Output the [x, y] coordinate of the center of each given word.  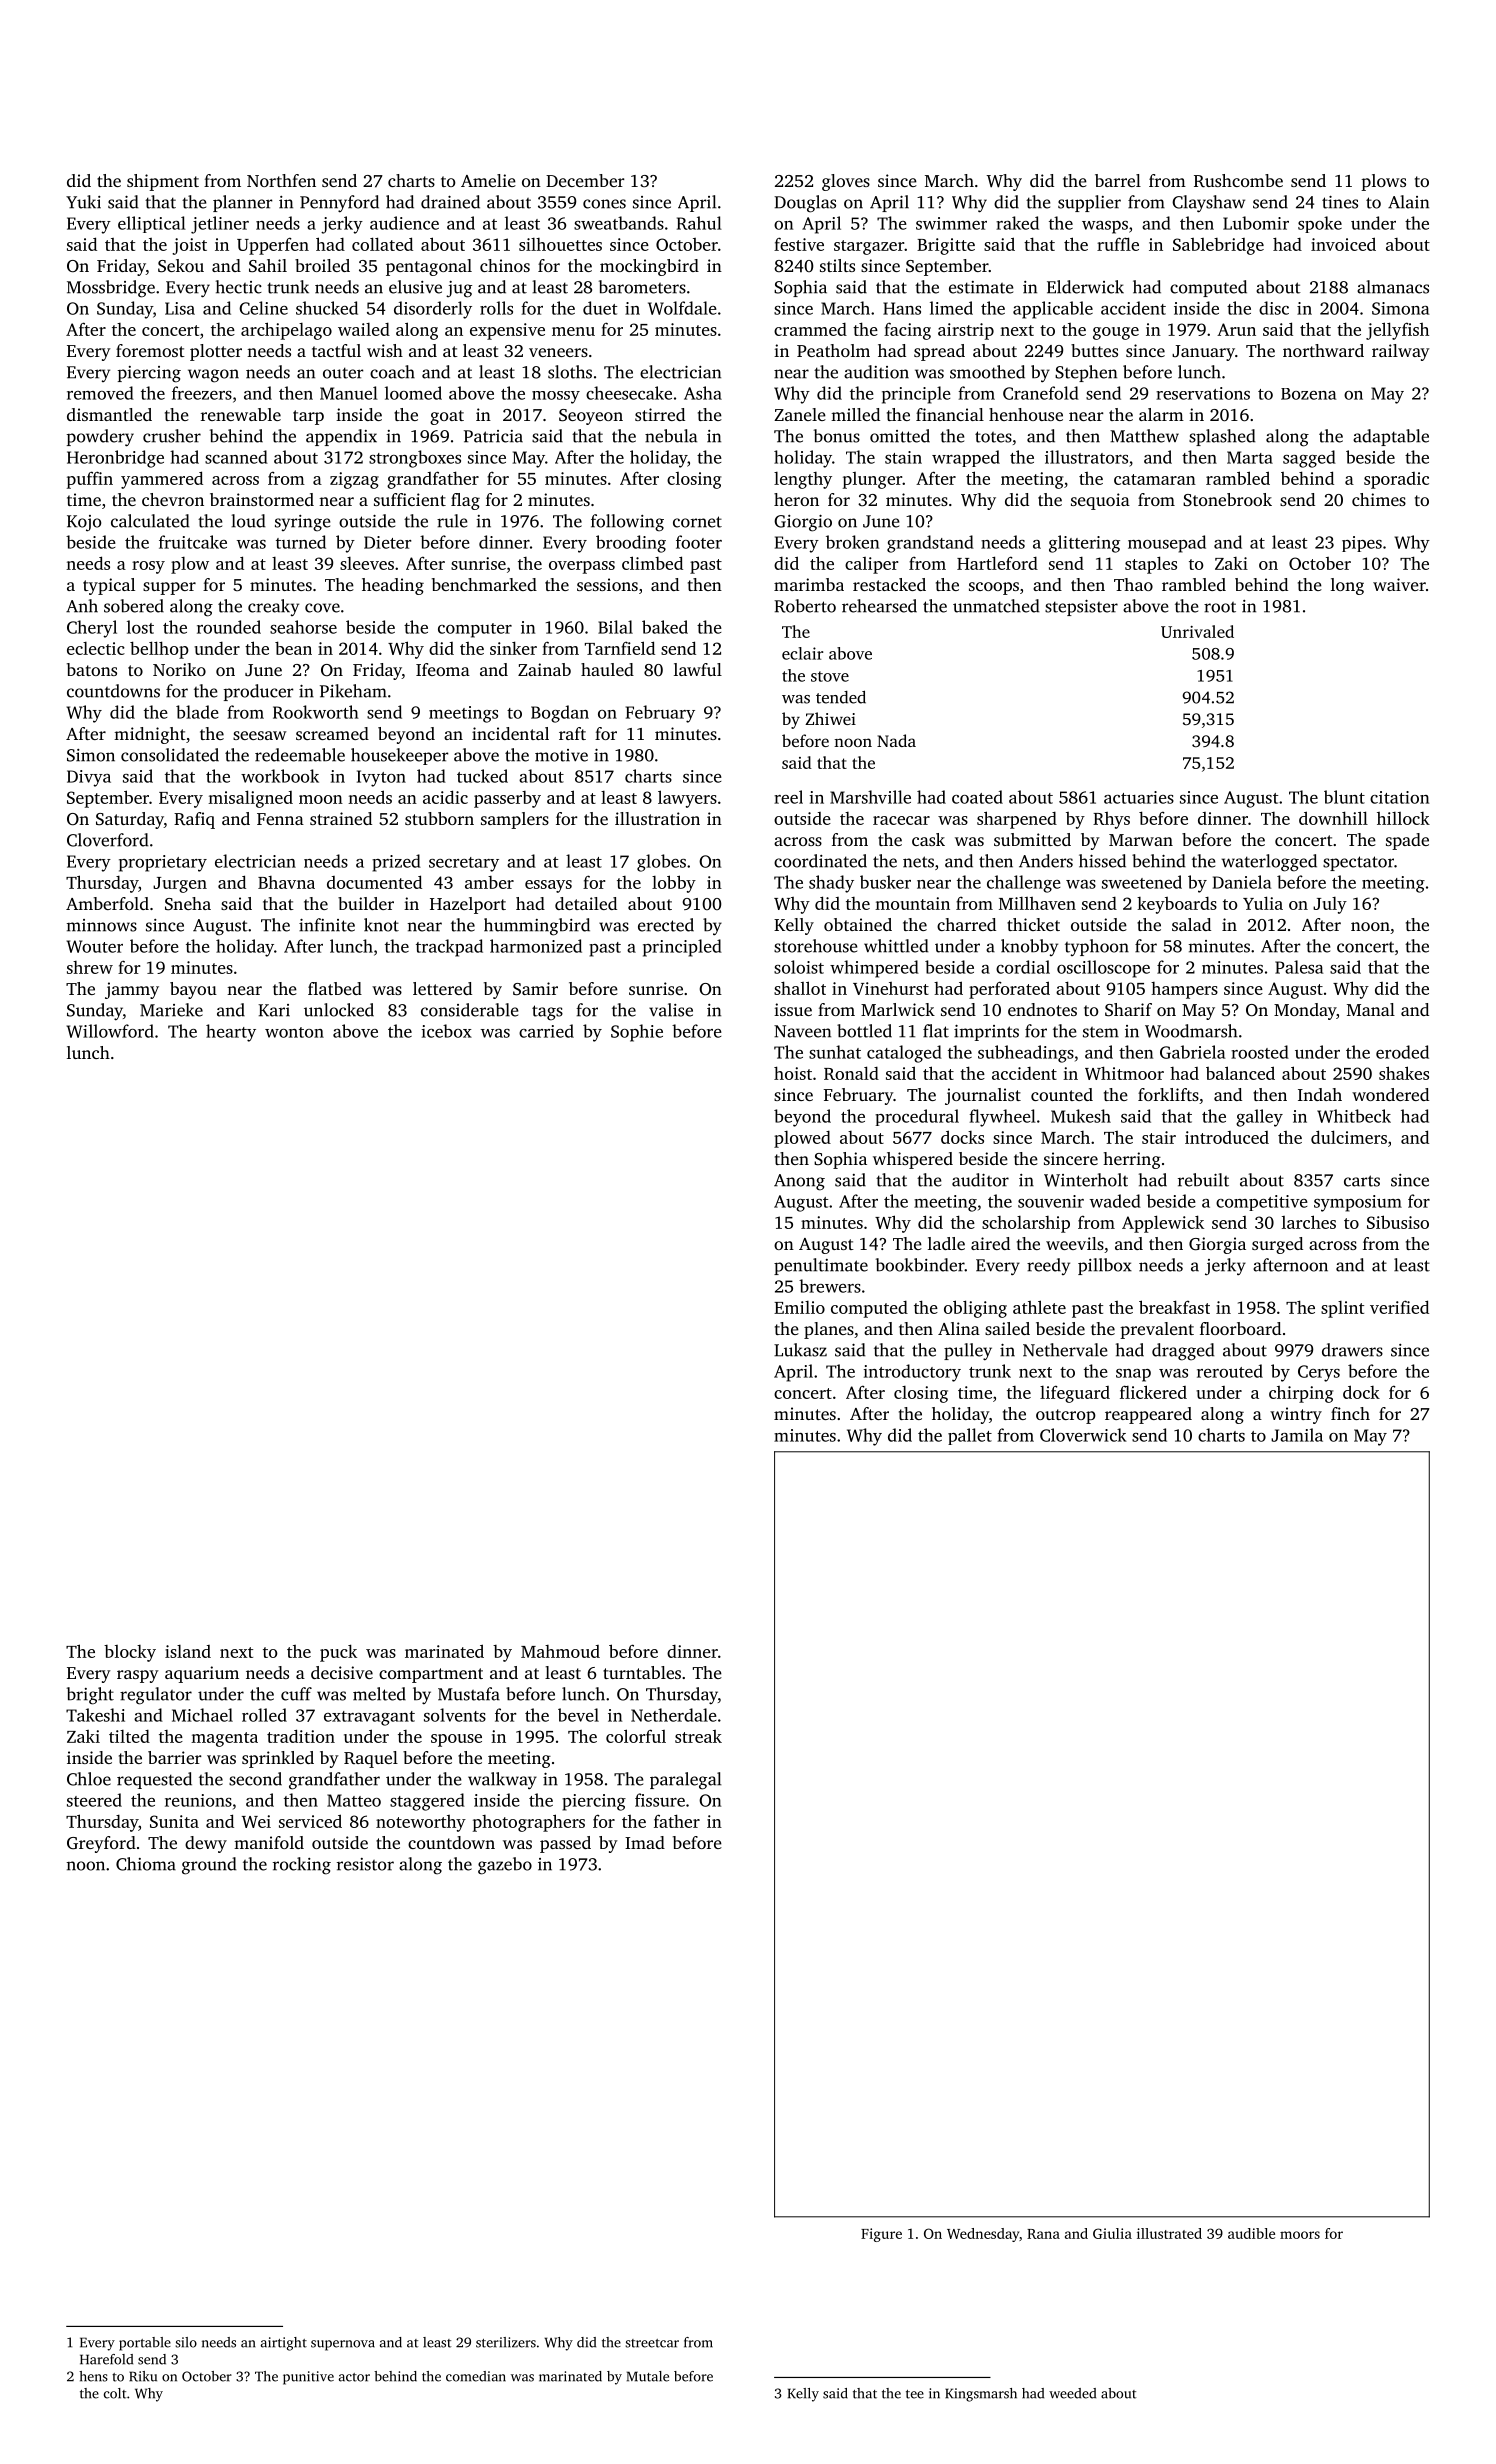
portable [145, 2344]
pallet [970, 1436]
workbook [280, 776]
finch [1350, 1413]
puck [338, 1653]
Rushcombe [1238, 181]
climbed [652, 563]
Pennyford [339, 204]
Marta [1250, 457]
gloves [846, 182]
